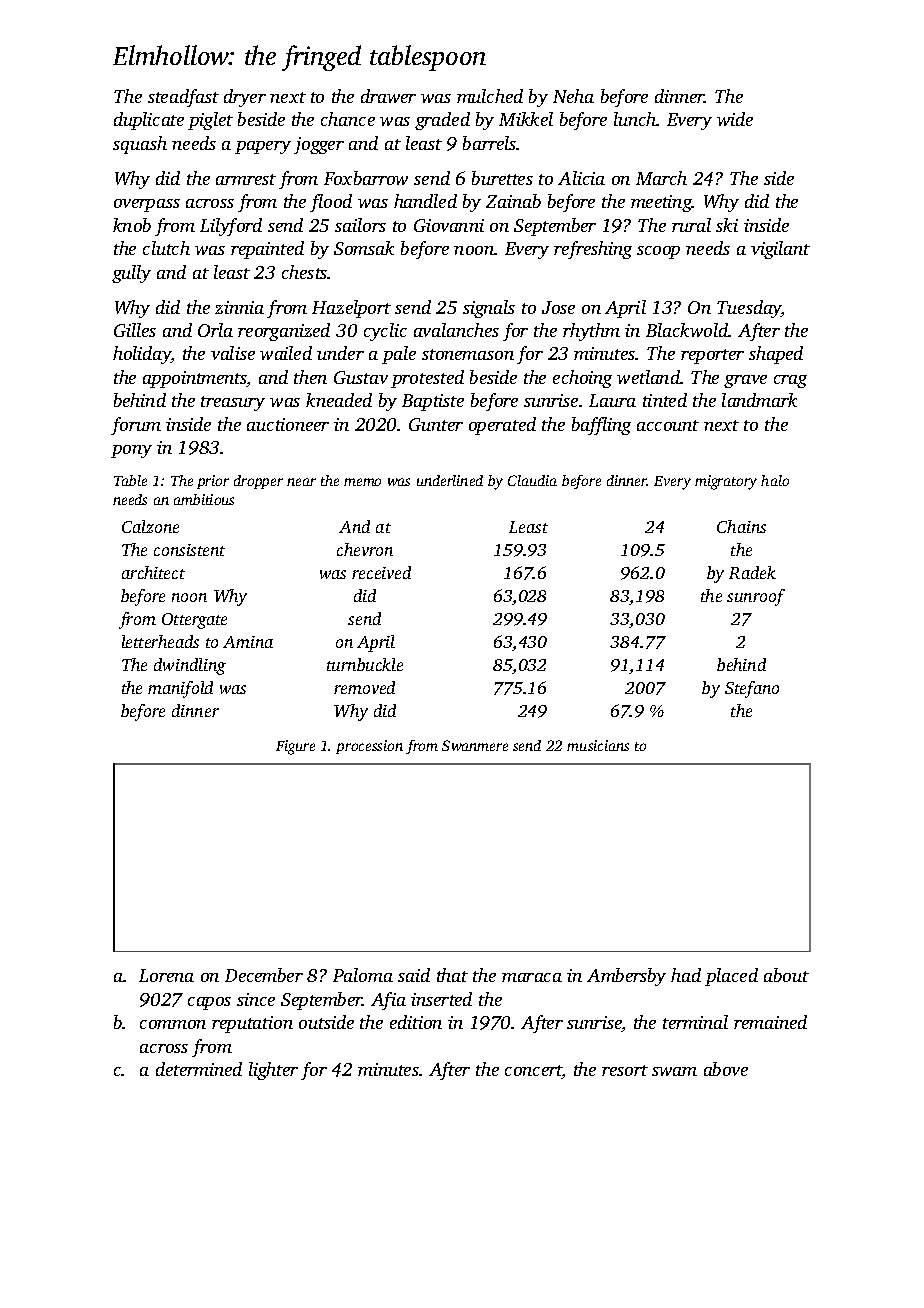  I want to click on received, so click(381, 572).
